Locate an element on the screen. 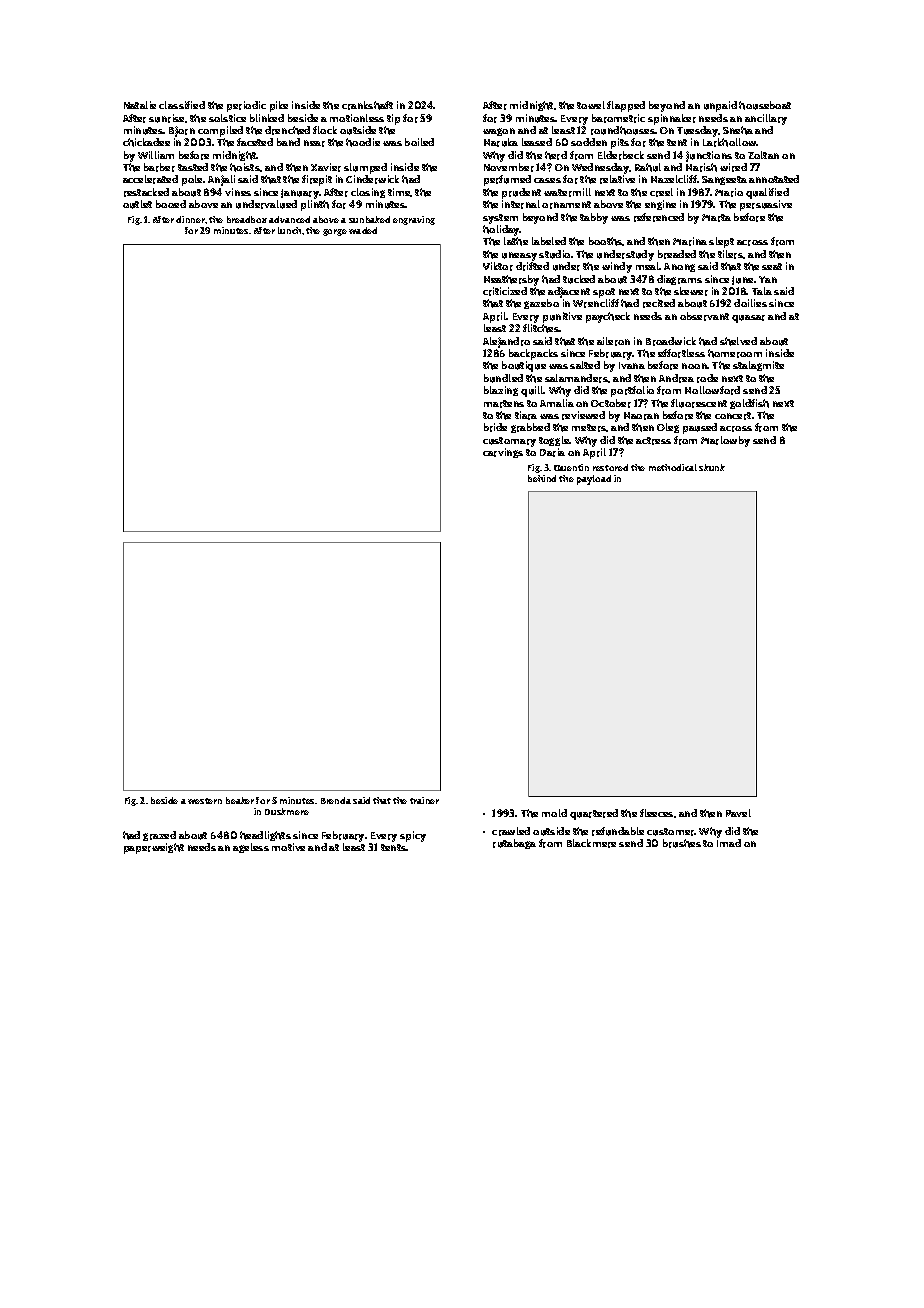 Image resolution: width=924 pixels, height=1308 pixels. beaker is located at coordinates (240, 800).
